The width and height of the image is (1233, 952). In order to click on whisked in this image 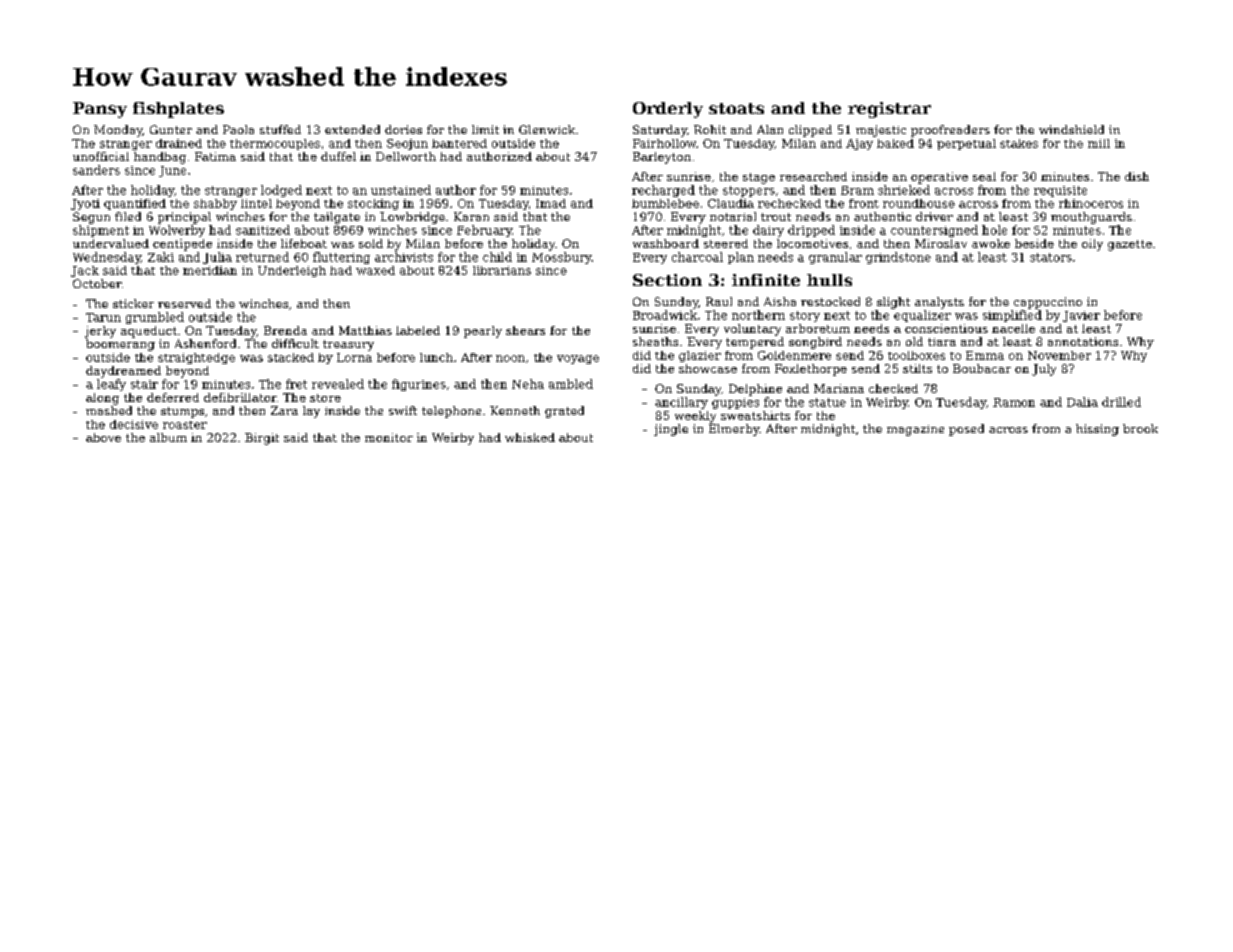, I will do `click(530, 437)`.
